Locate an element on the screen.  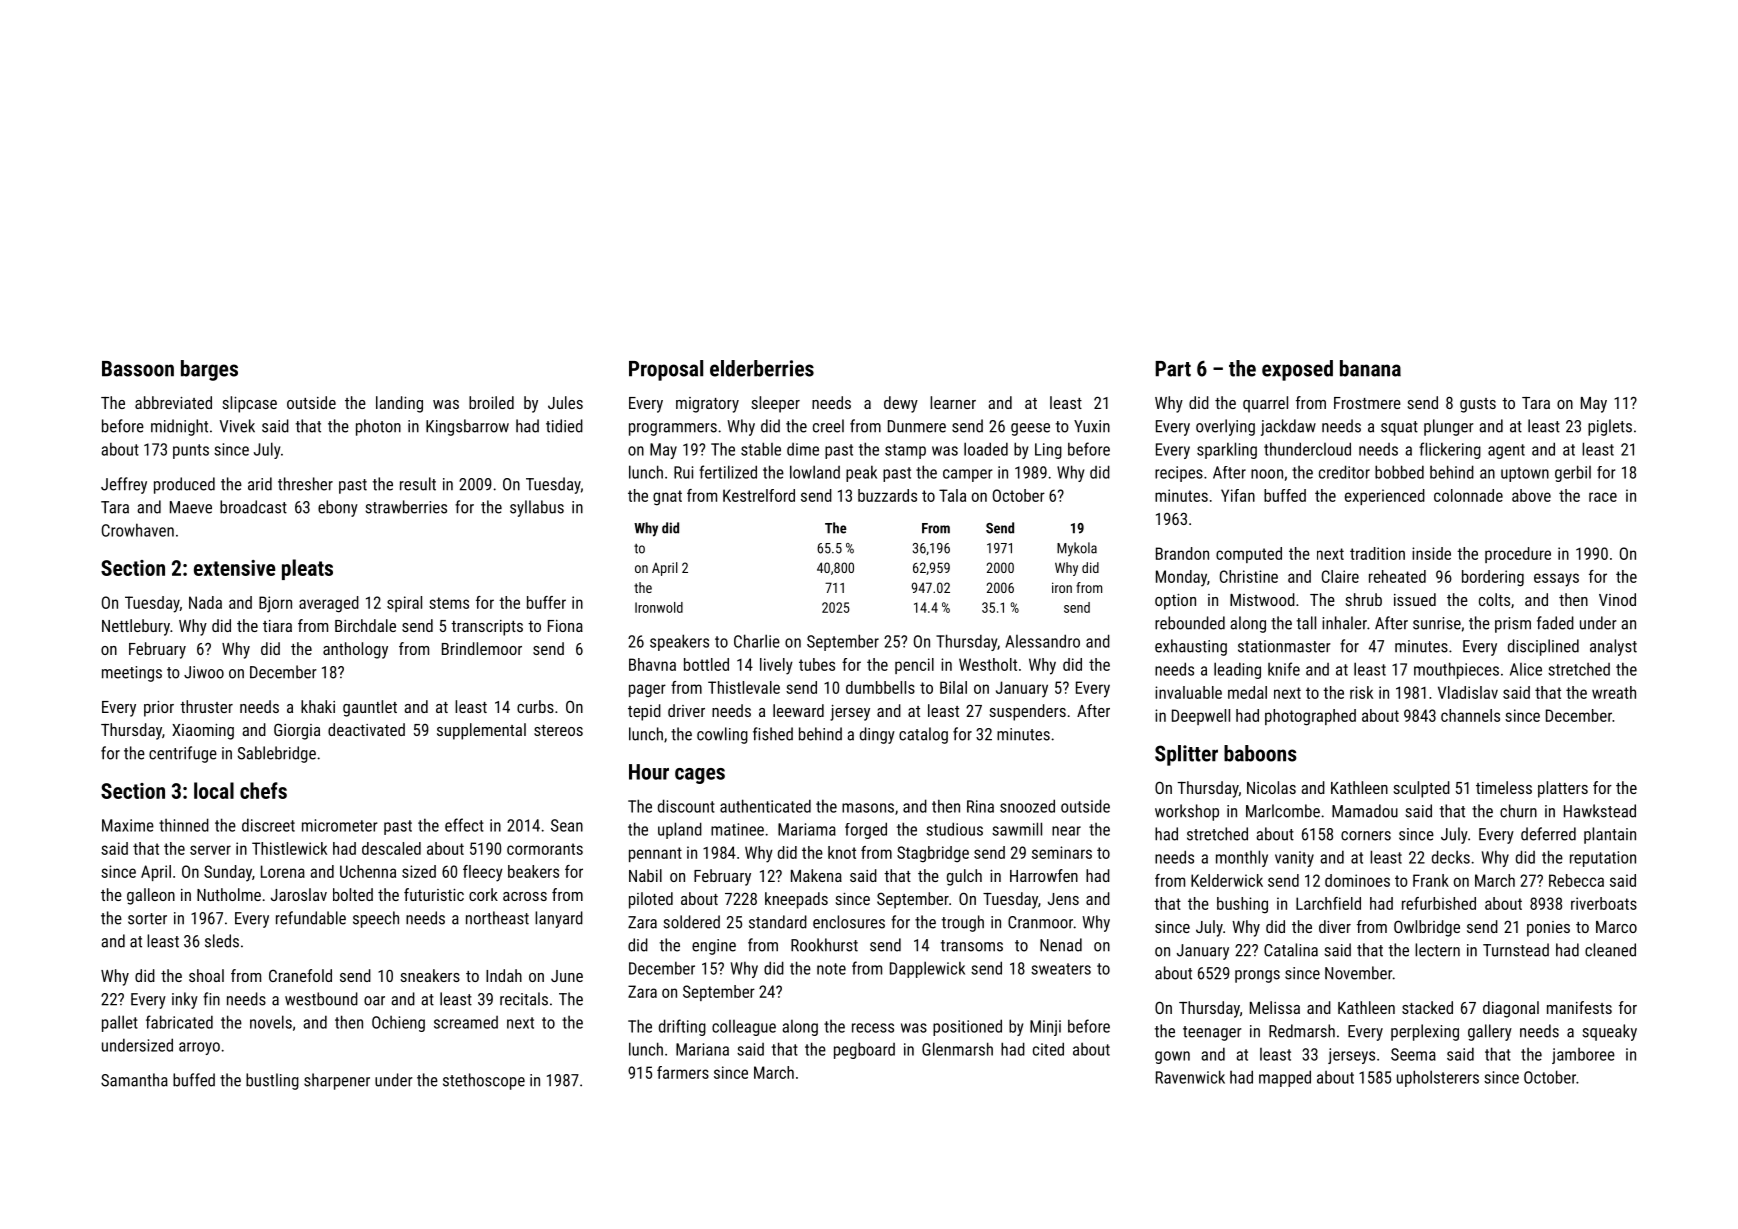
banana is located at coordinates (1370, 368).
